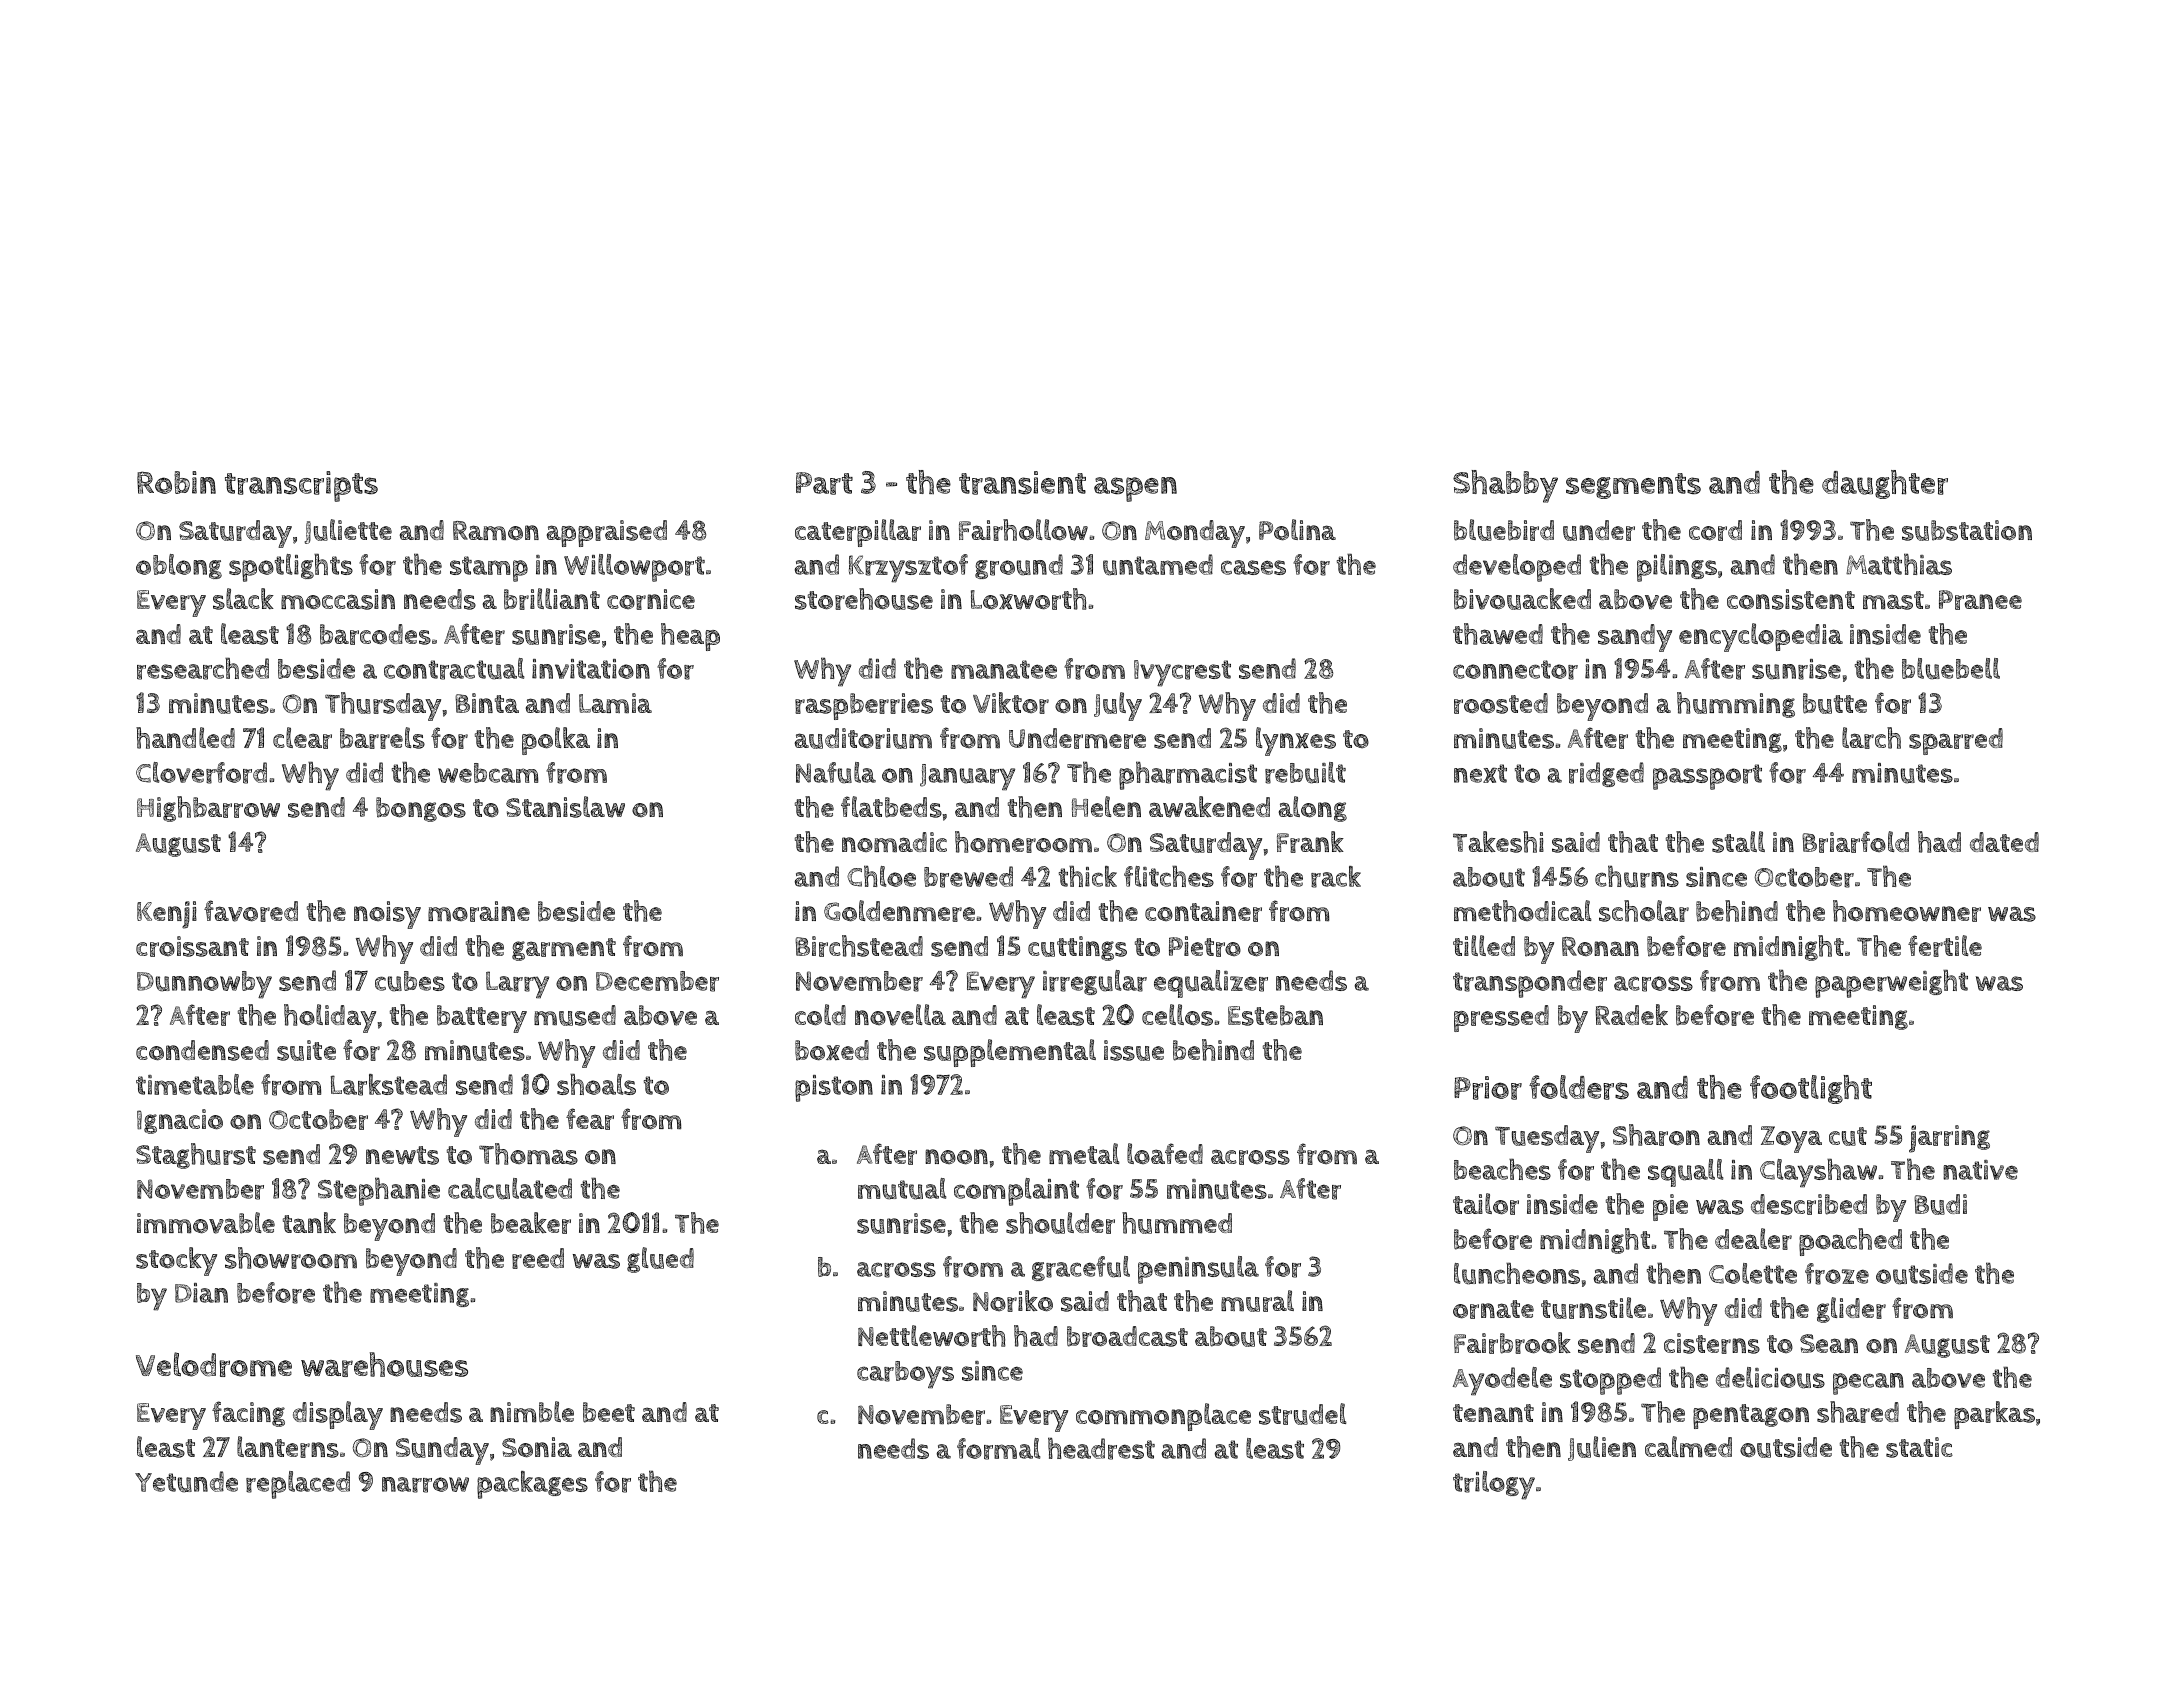 Image resolution: width=2178 pixels, height=1683 pixels. What do you see at coordinates (425, 1485) in the page?
I see `narrow` at bounding box center [425, 1485].
